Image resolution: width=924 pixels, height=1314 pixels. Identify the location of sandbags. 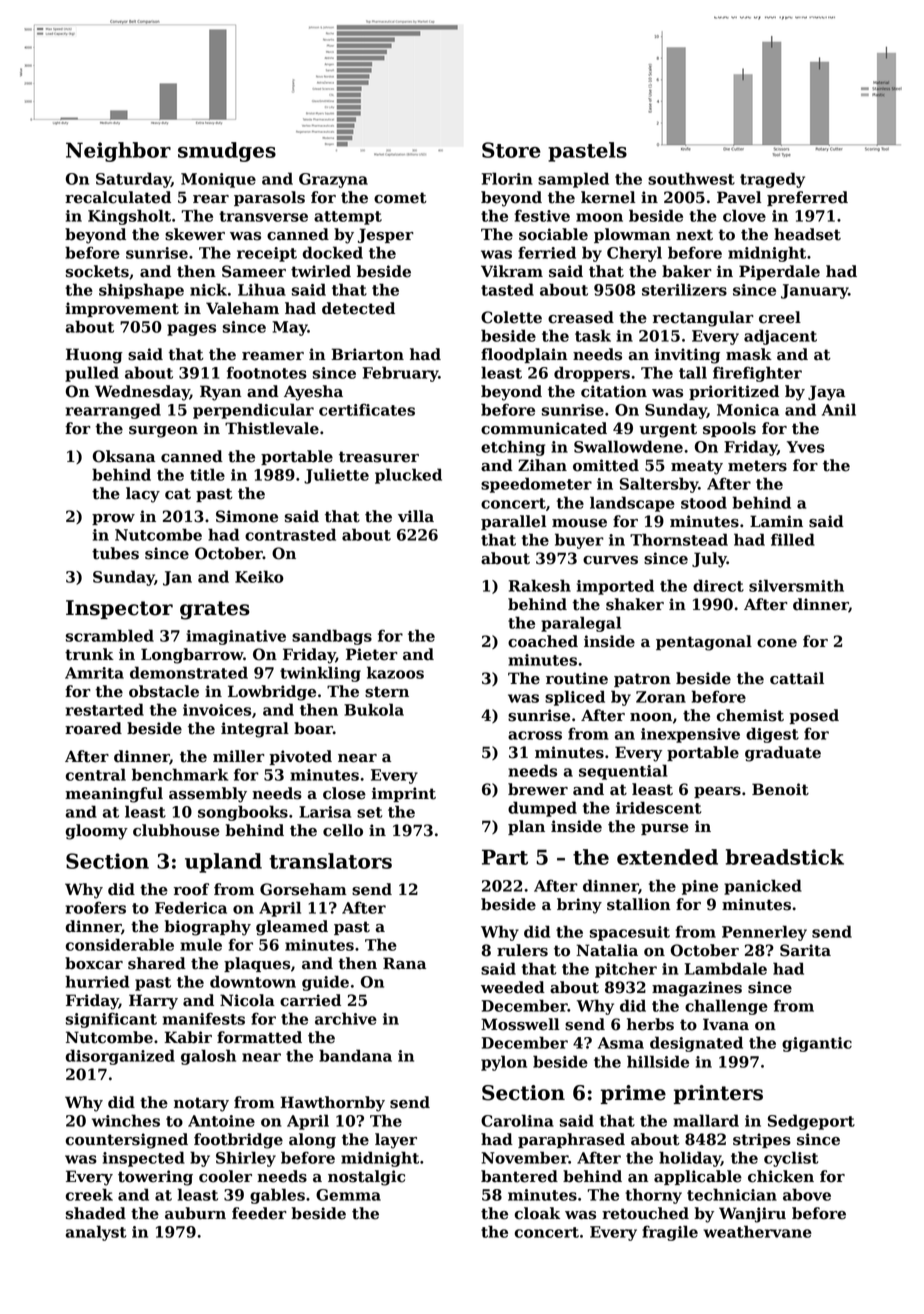
(332, 637).
